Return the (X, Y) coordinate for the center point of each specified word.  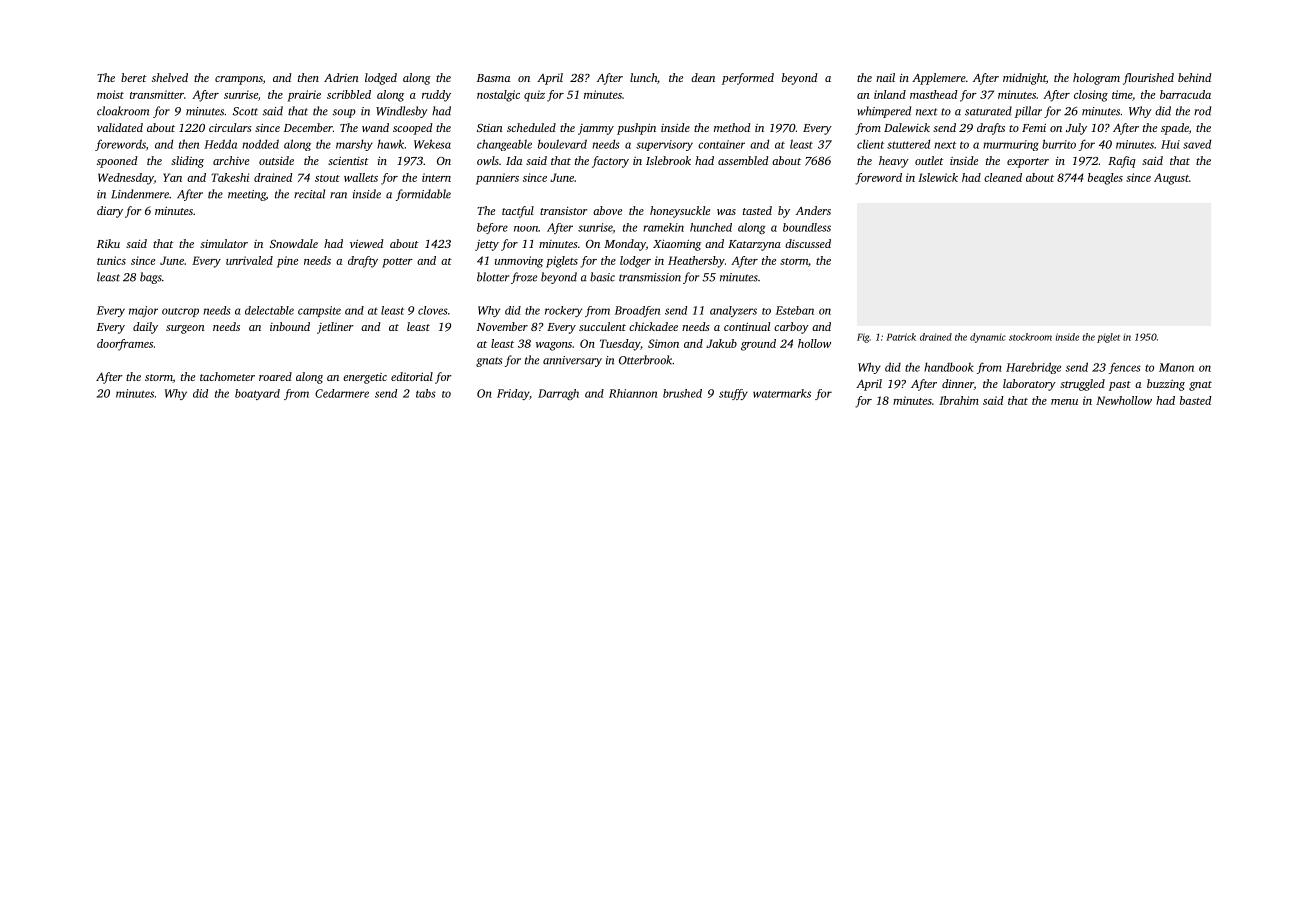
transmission (650, 277)
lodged (381, 79)
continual (747, 326)
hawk (390, 144)
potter (397, 263)
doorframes (125, 345)
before (492, 228)
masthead (934, 94)
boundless (807, 227)
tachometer (227, 376)
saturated (988, 111)
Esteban (795, 310)
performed (748, 79)
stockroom (1030, 337)
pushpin (636, 129)
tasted (757, 210)
